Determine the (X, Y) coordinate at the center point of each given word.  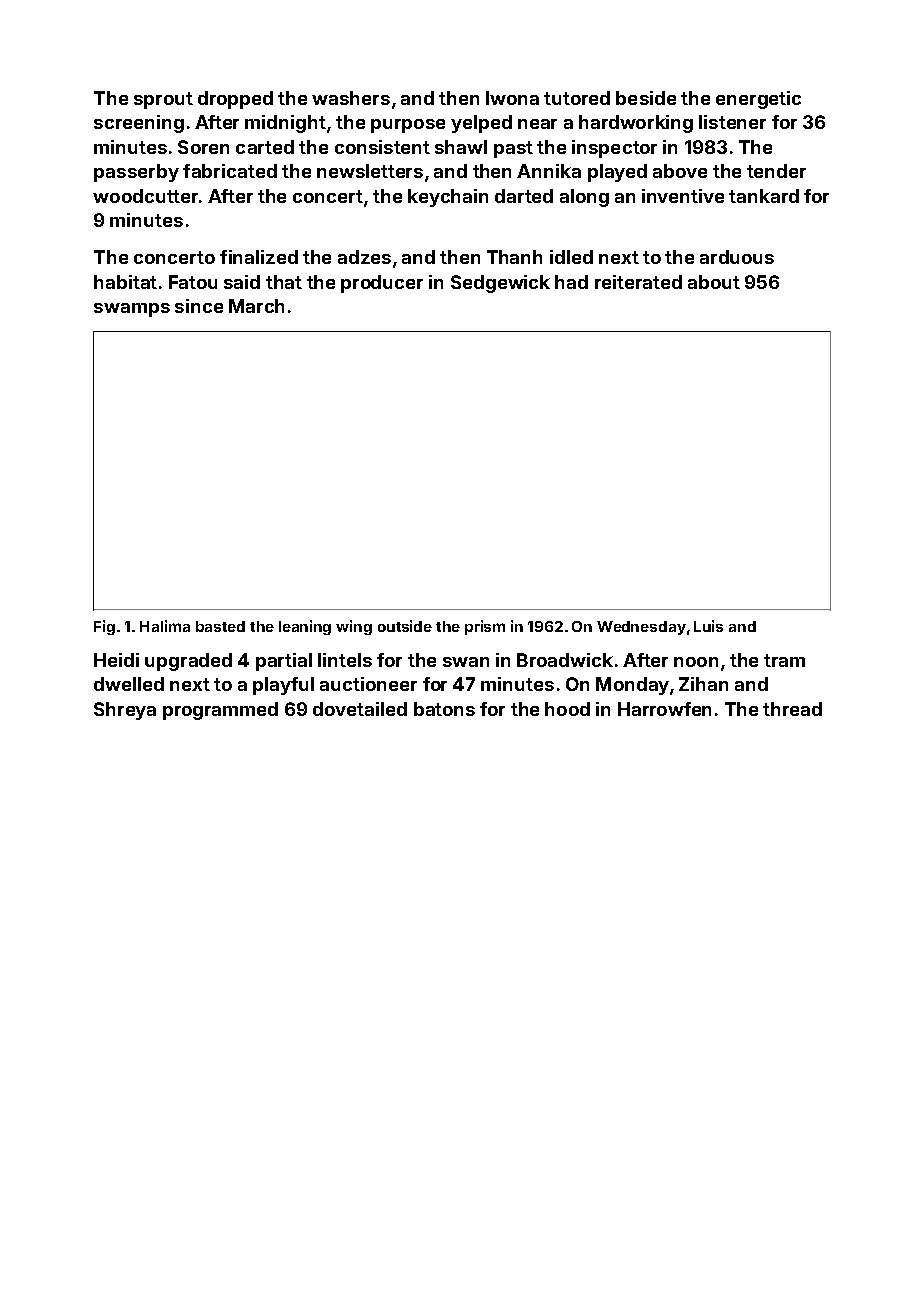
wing (354, 627)
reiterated (638, 282)
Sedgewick (500, 284)
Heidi (116, 660)
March (256, 306)
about (714, 282)
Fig (104, 627)
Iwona (512, 98)
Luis (708, 626)
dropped (235, 100)
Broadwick (565, 660)
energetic (758, 100)
